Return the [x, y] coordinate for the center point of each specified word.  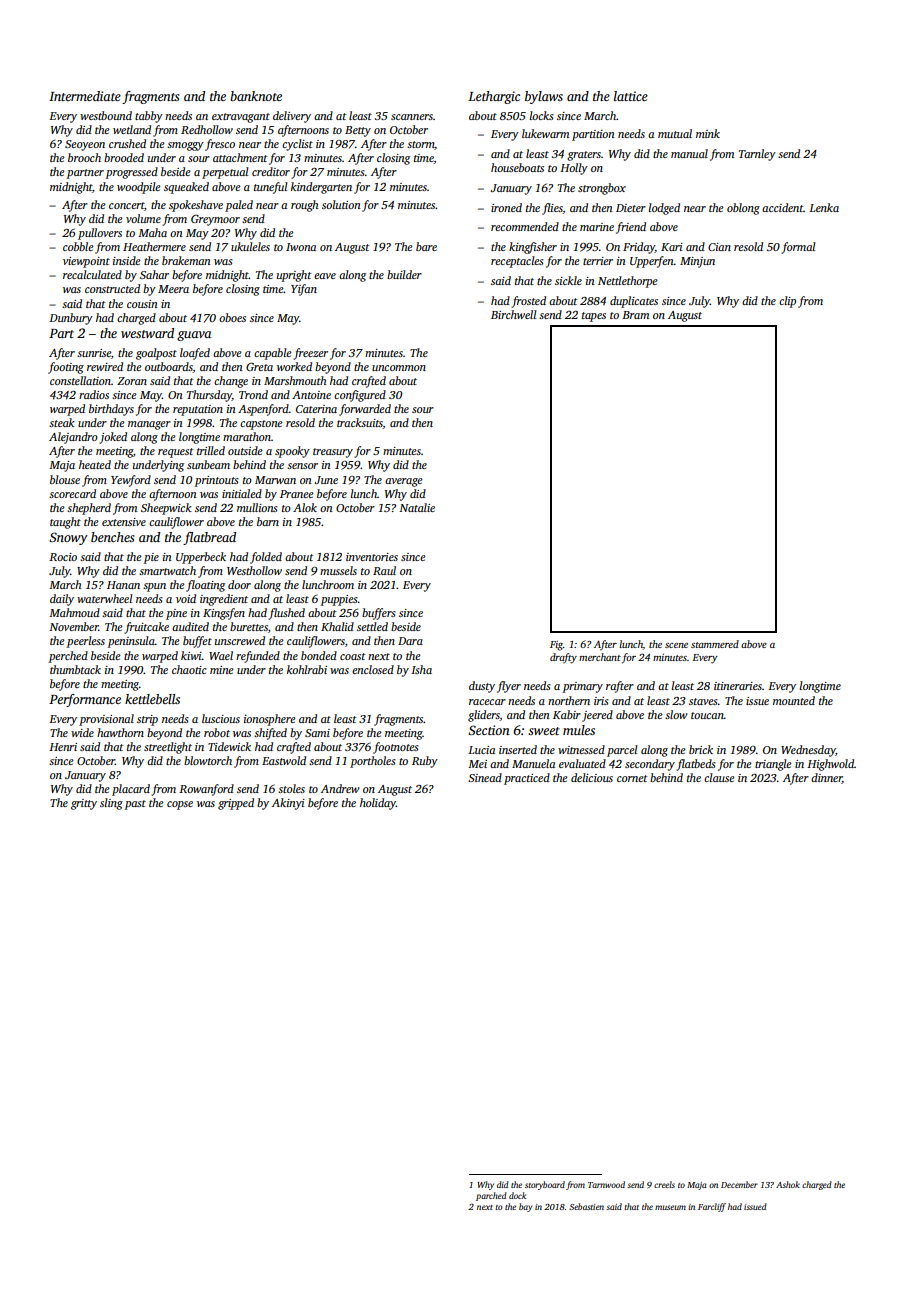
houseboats [517, 167]
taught [65, 523]
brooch [84, 157]
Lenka [824, 207]
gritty [84, 804]
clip [787, 302]
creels [664, 1184]
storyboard [545, 1185]
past [135, 805]
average [404, 482]
